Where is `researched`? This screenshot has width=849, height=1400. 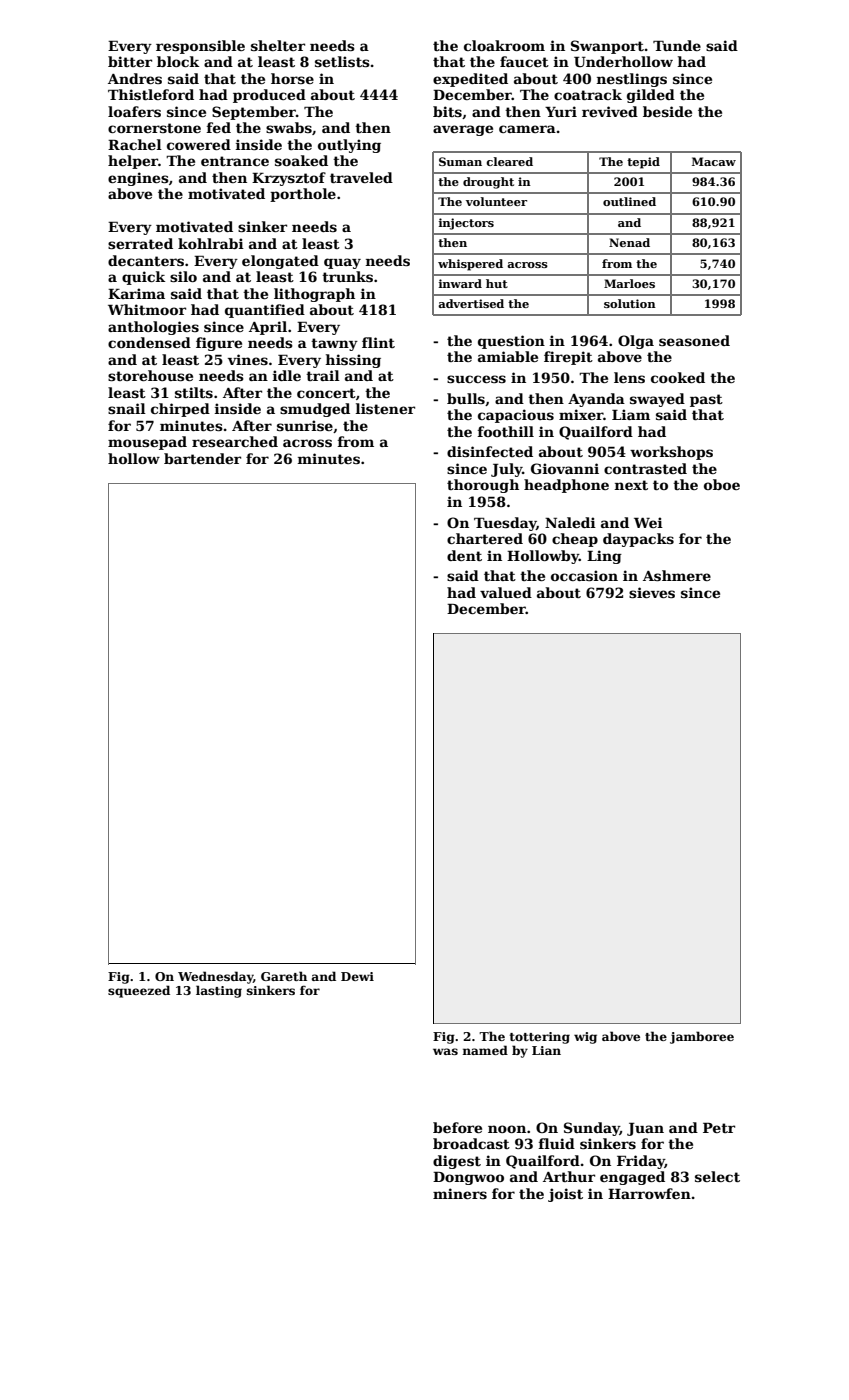 researched is located at coordinates (235, 441).
